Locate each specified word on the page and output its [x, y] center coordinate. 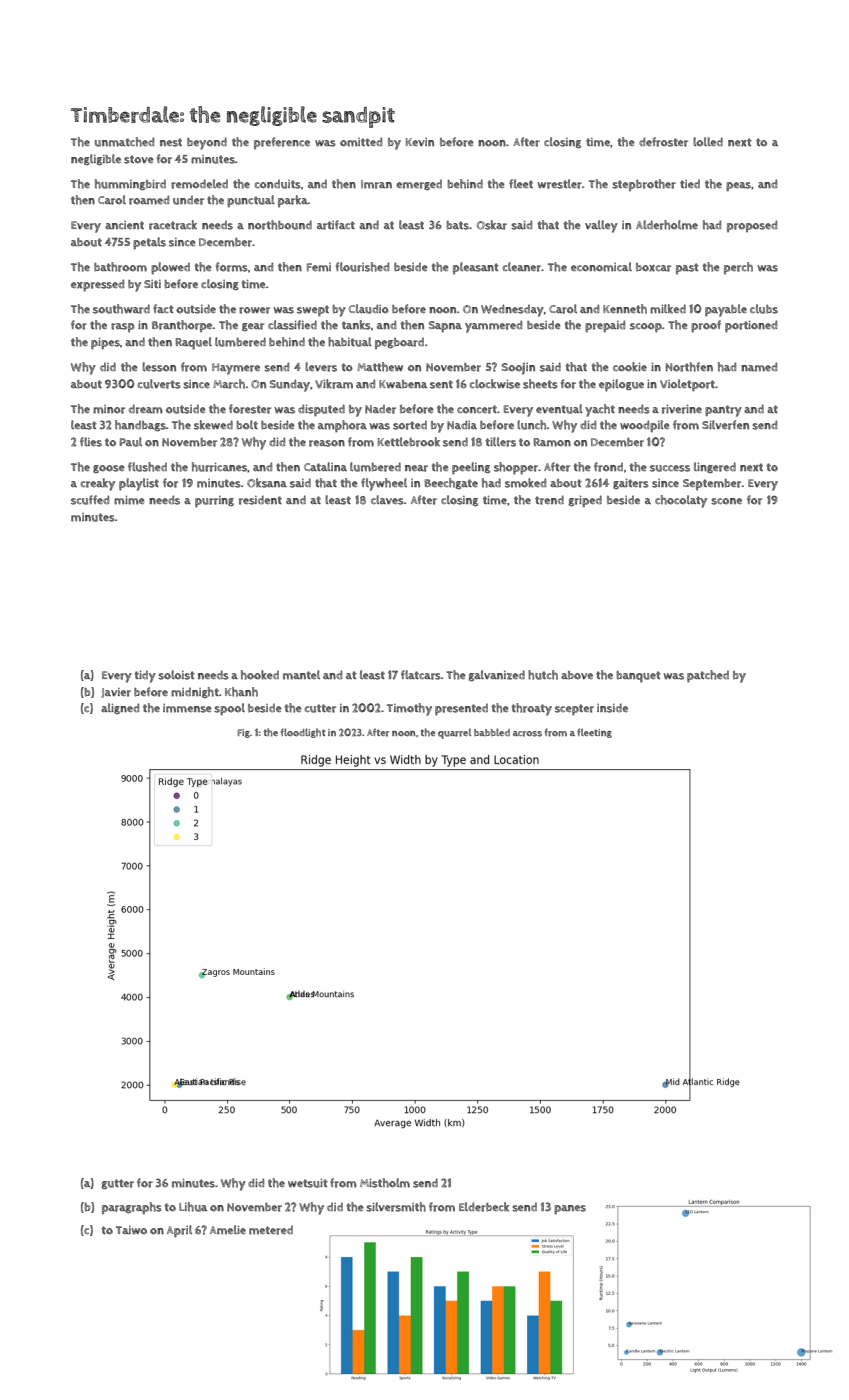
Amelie [228, 1230]
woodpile [645, 426]
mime [129, 500]
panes [570, 1210]
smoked [525, 483]
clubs [764, 309]
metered [271, 1230]
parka [293, 201]
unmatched [124, 142]
